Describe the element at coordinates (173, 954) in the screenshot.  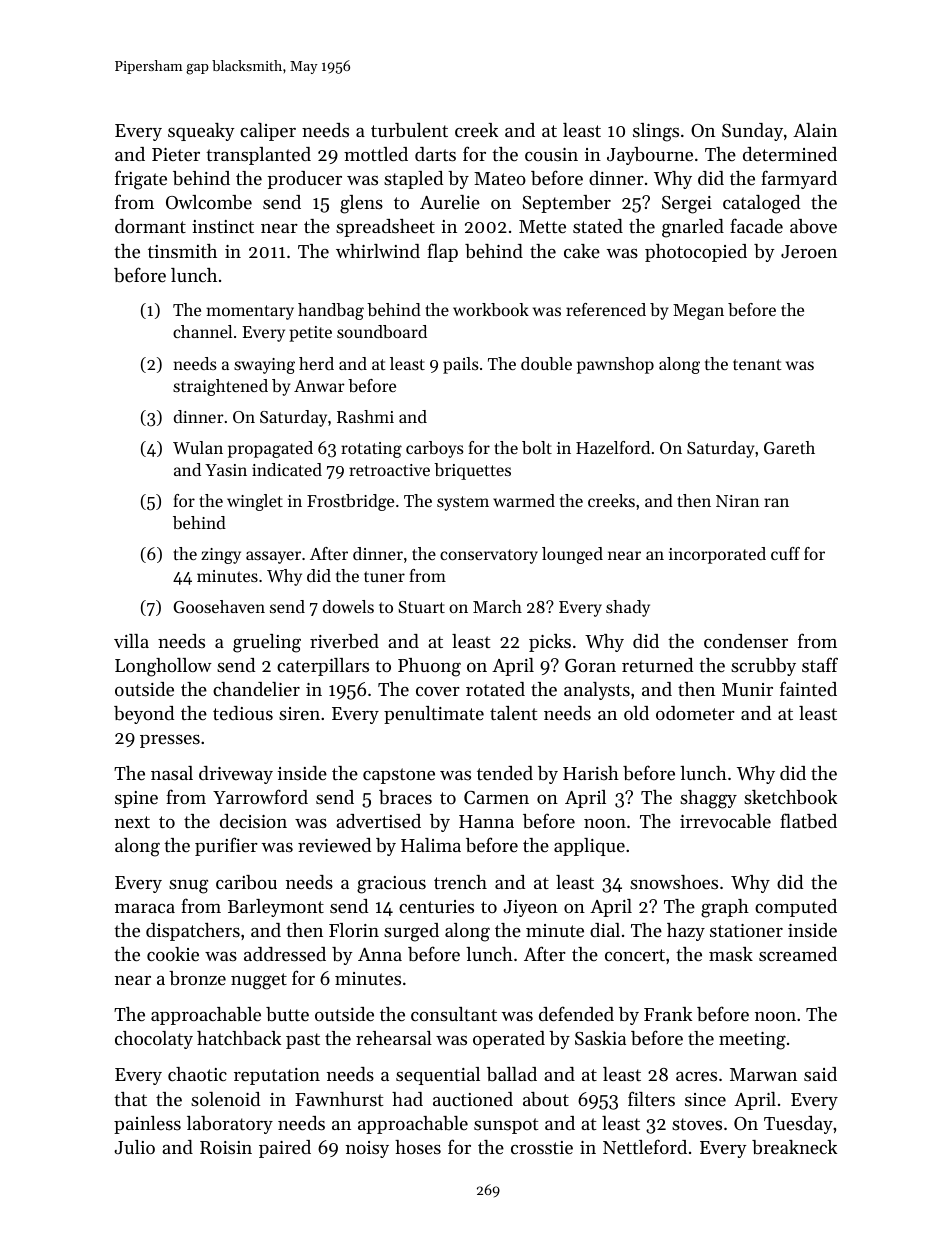
I see `cookie` at that location.
